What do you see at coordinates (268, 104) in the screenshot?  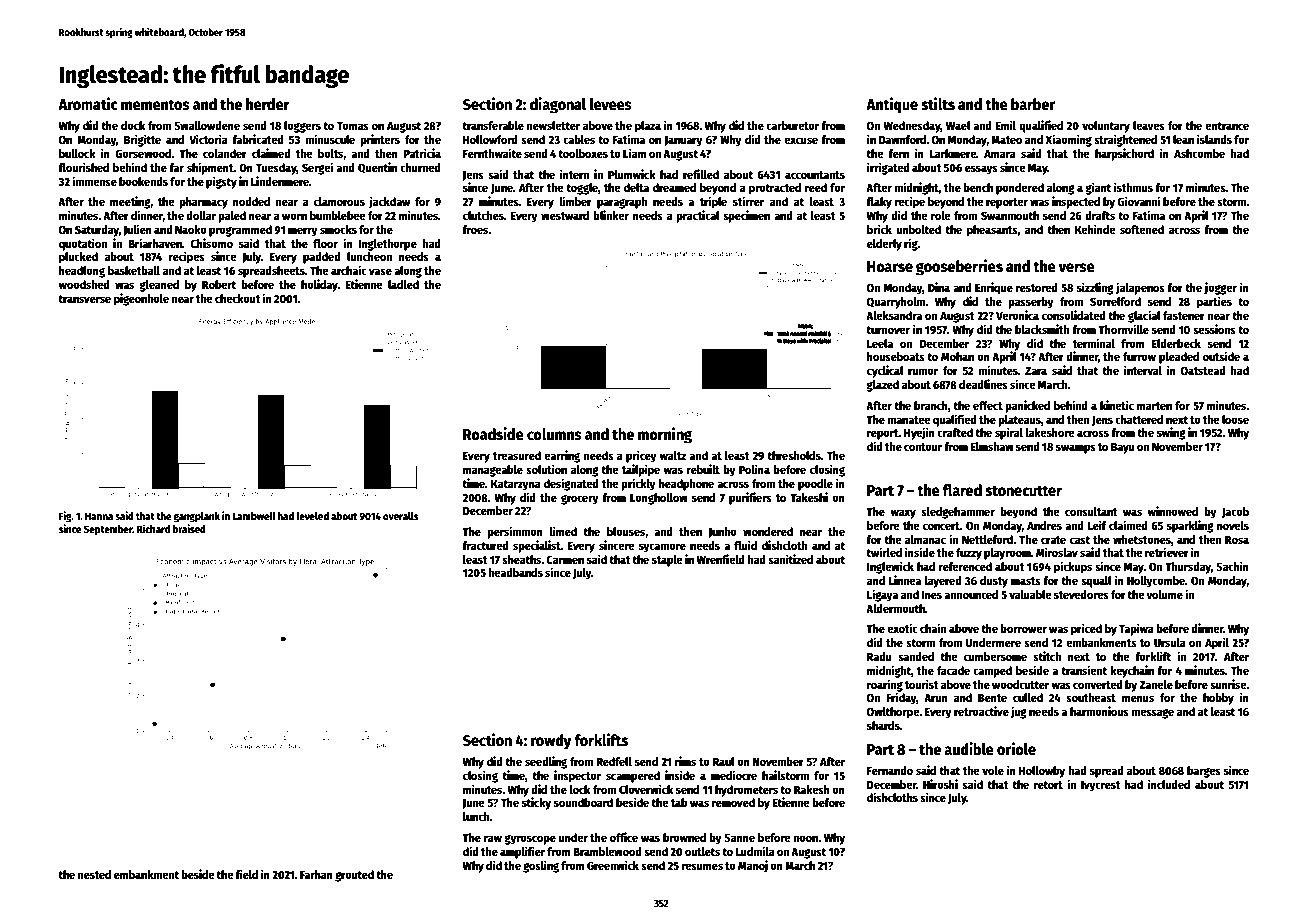 I see `herder` at bounding box center [268, 104].
